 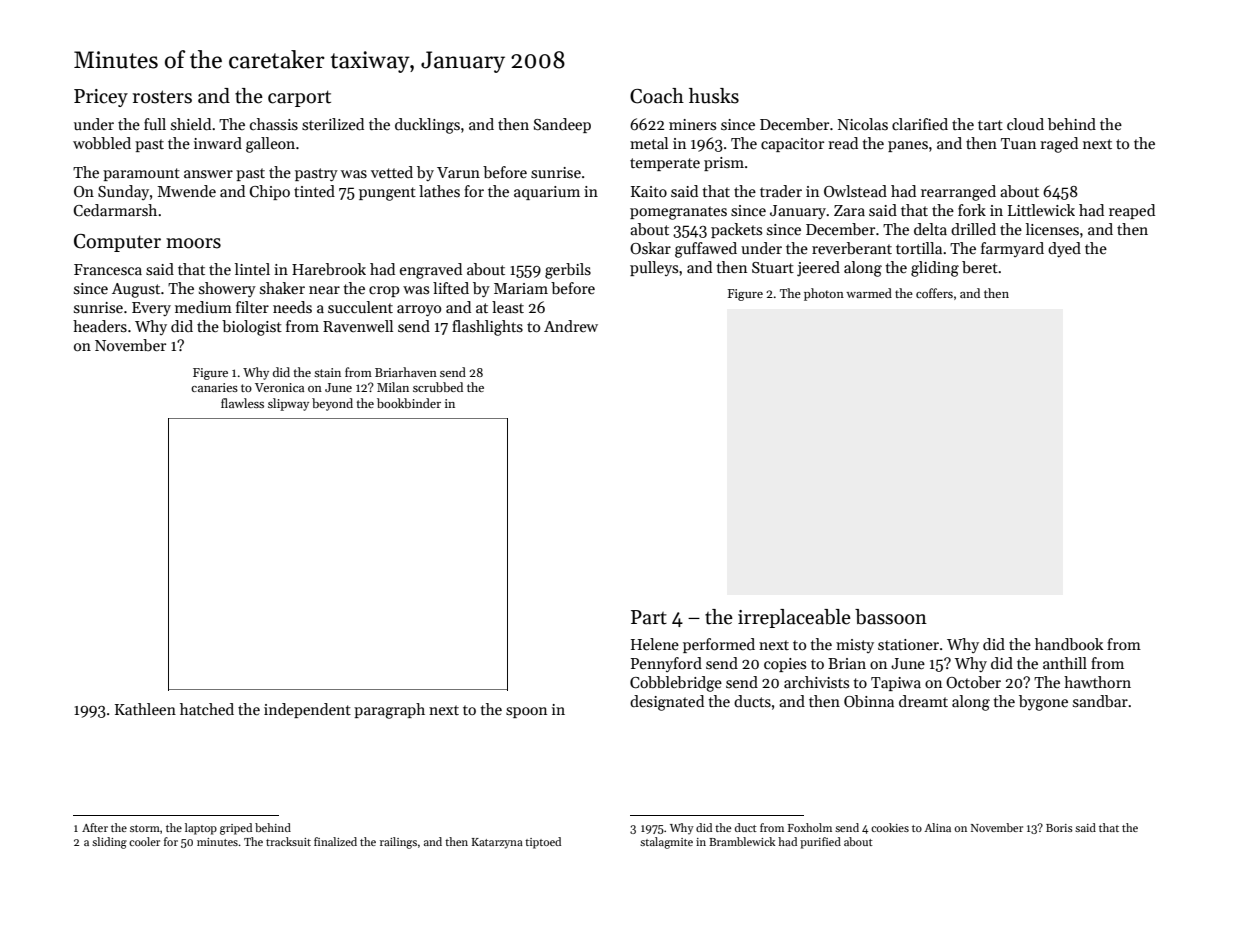 What do you see at coordinates (649, 617) in the page?
I see `Part` at bounding box center [649, 617].
